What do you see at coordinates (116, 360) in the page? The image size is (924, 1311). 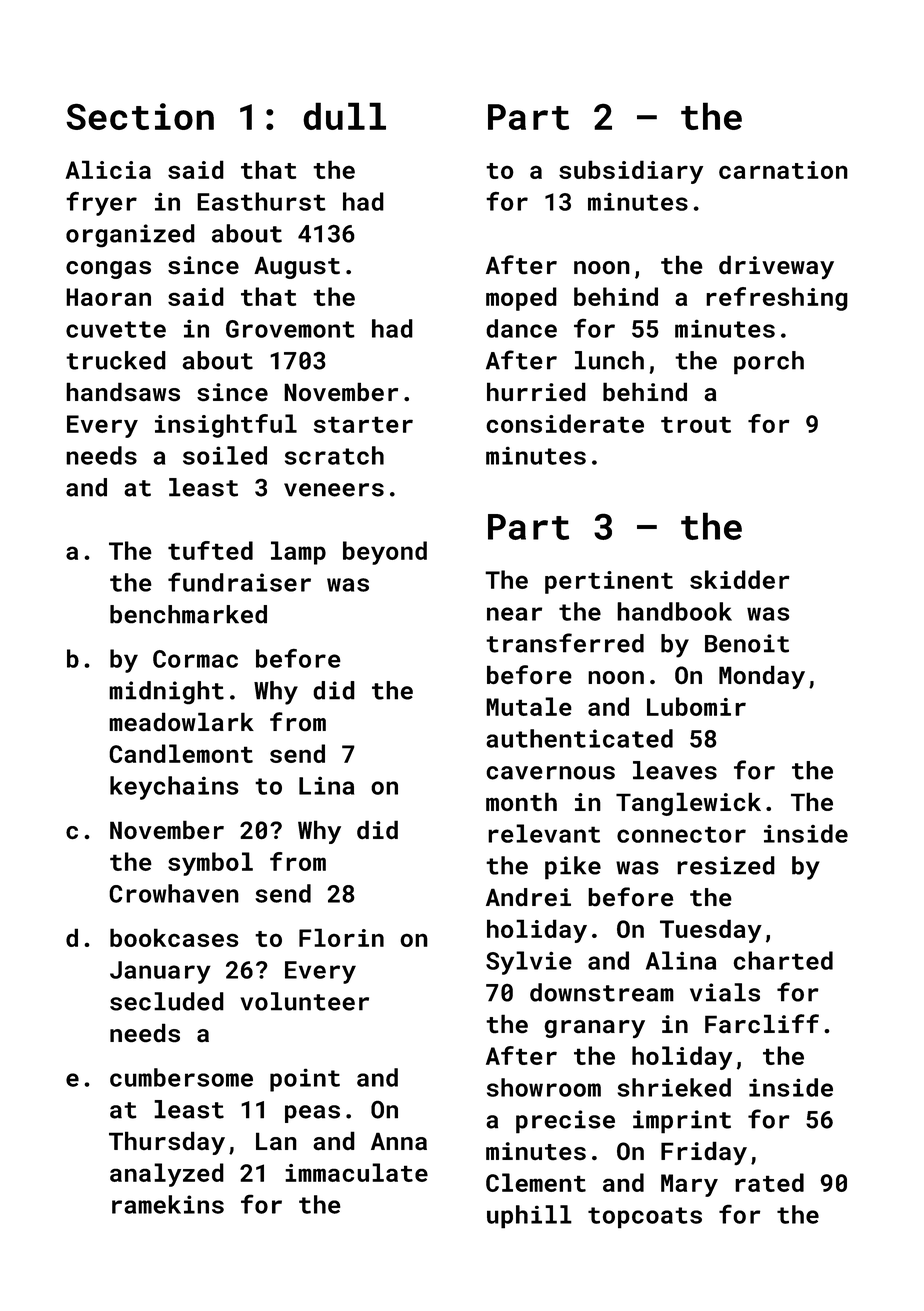 I see `trucked` at bounding box center [116, 360].
